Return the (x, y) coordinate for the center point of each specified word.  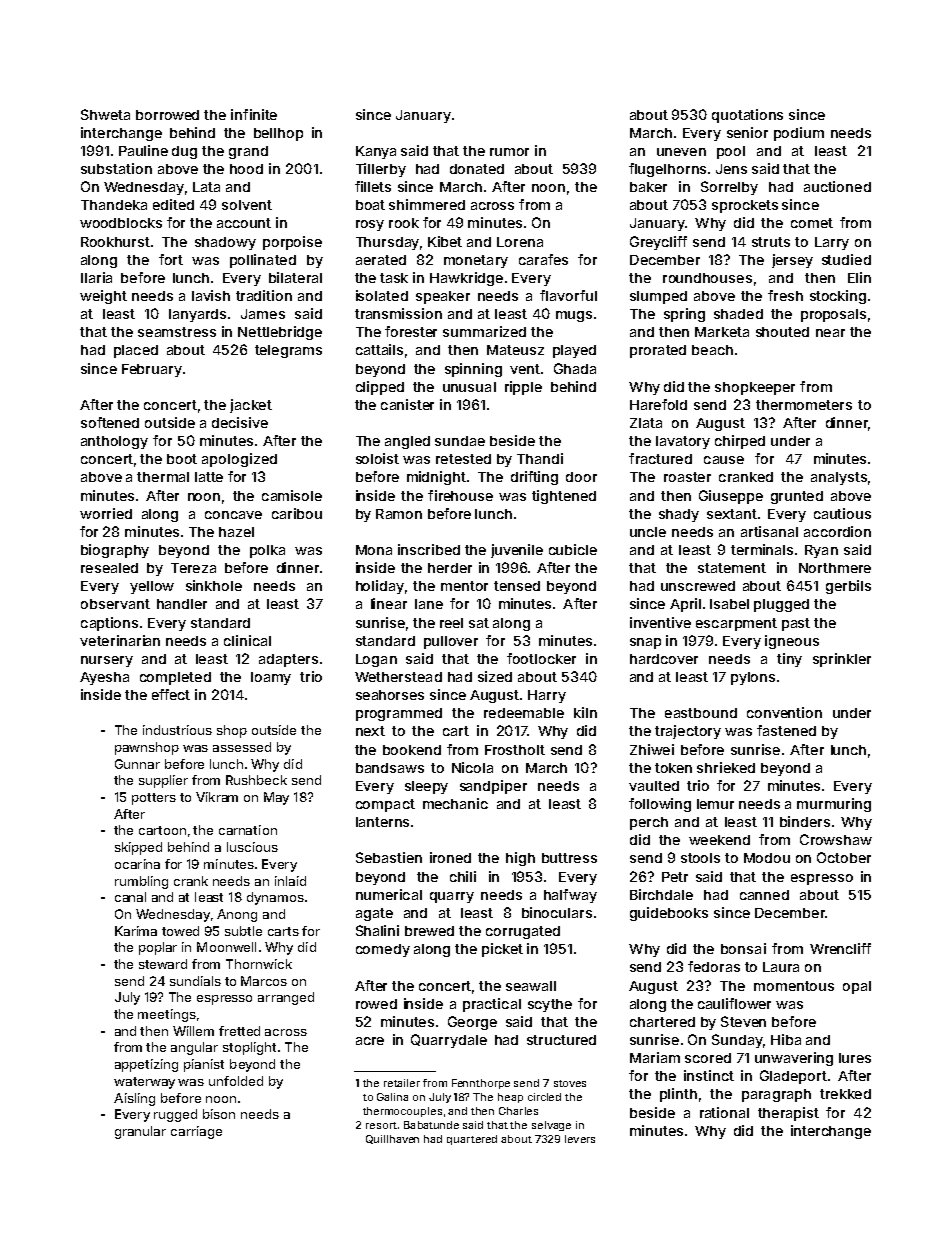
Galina (392, 1097)
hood (246, 169)
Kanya (376, 152)
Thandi (540, 458)
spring (684, 315)
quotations (747, 116)
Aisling (134, 1099)
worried (106, 513)
